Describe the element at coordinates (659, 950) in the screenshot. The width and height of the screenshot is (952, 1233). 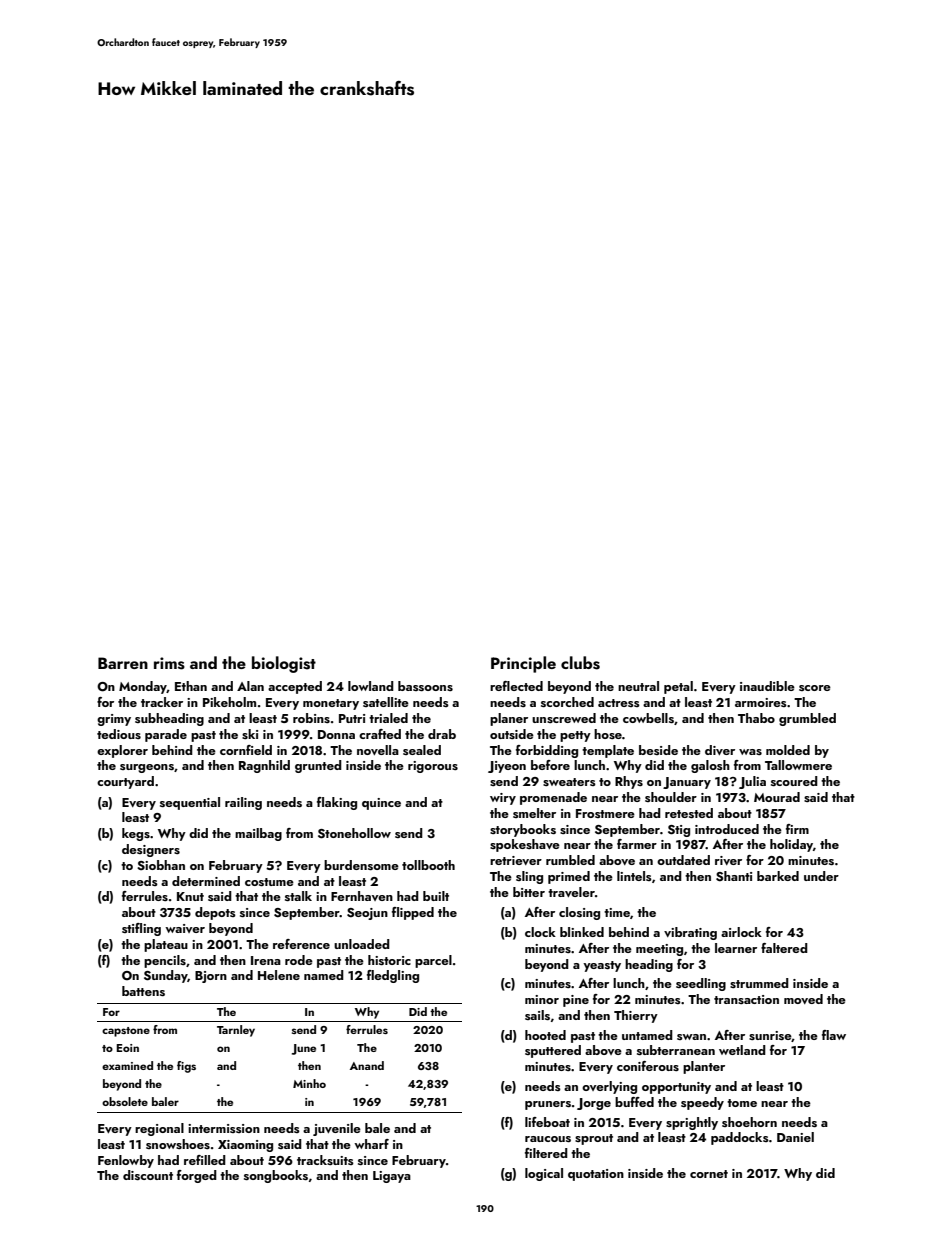
I see `meeting` at that location.
